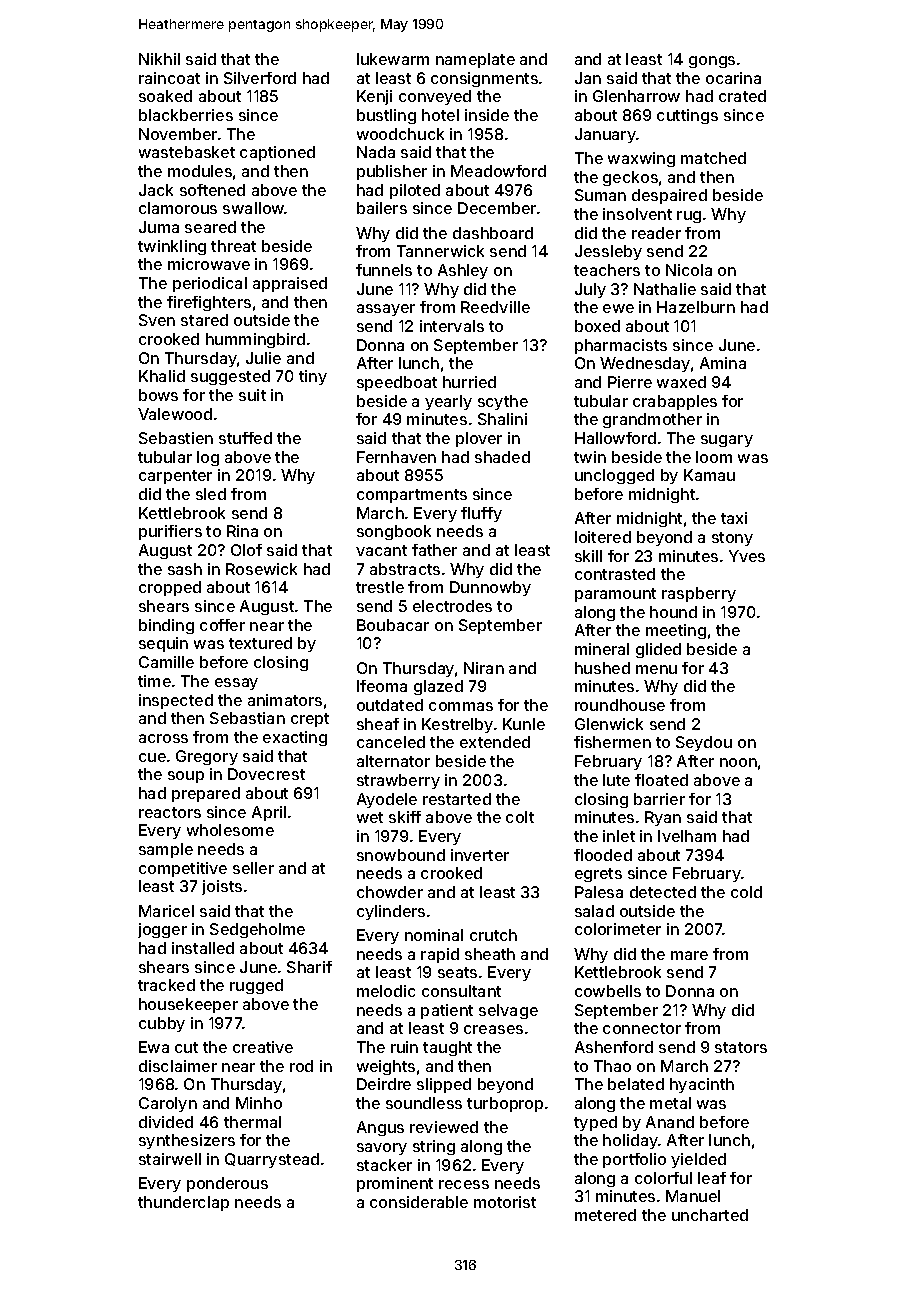 The height and width of the screenshot is (1316, 908). Describe the element at coordinates (382, 686) in the screenshot. I see `Ifeoma` at that location.
